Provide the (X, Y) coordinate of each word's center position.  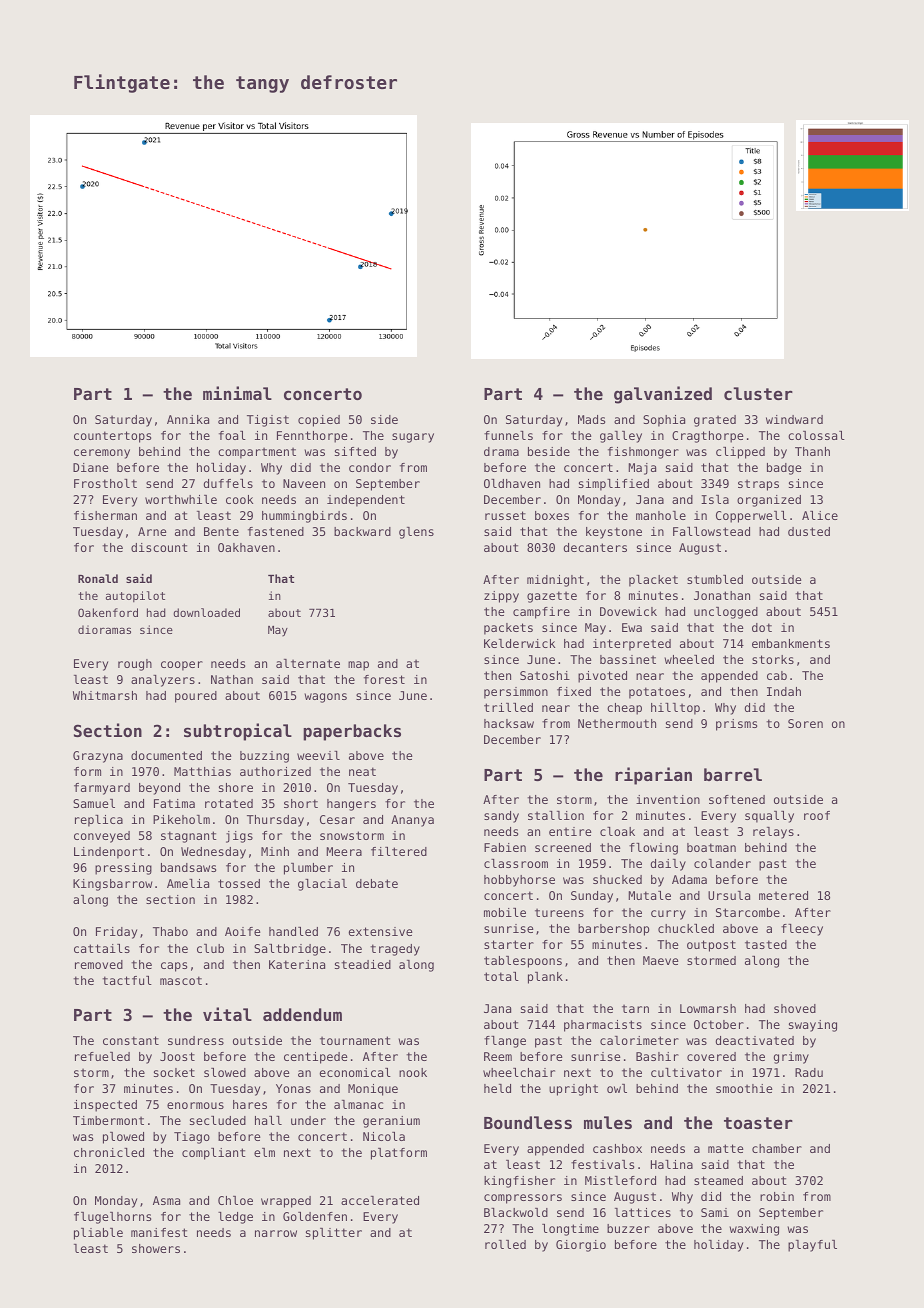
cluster (758, 393)
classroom (516, 863)
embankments (791, 643)
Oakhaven (246, 547)
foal (232, 435)
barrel (733, 774)
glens (416, 533)
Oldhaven (512, 483)
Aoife (243, 931)
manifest (159, 1232)
